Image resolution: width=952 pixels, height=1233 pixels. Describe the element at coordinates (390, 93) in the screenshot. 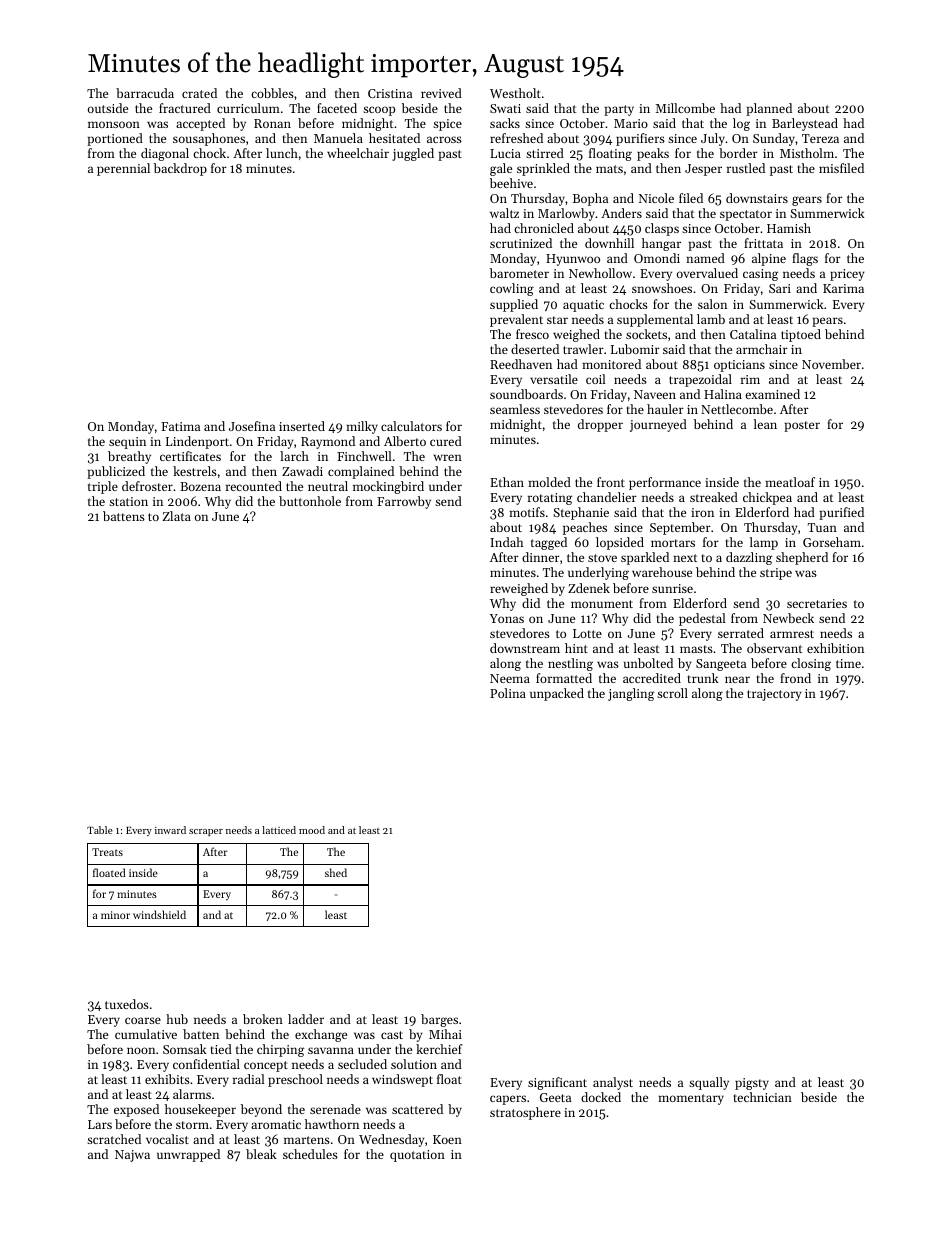

I see `Cristina` at that location.
